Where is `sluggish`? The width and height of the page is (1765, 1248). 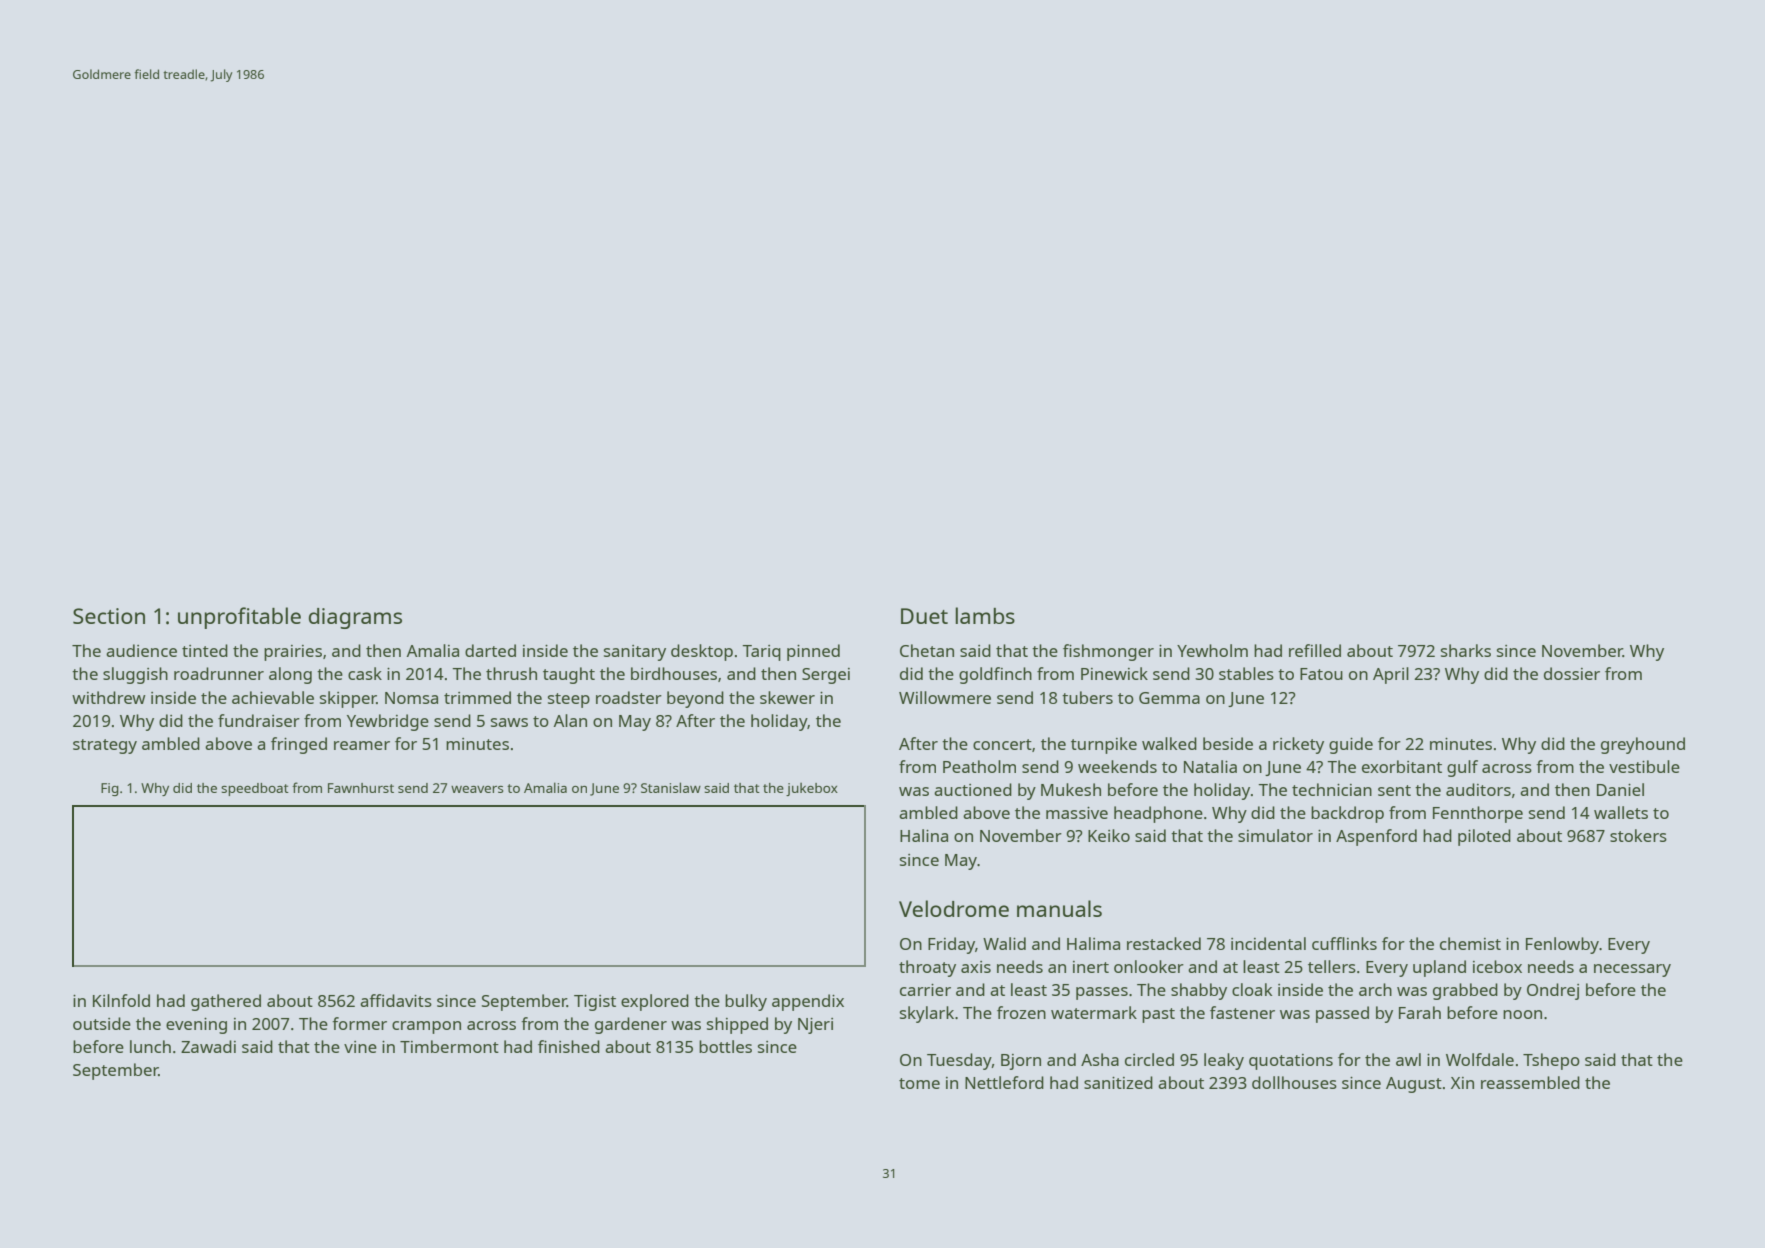
sluggish is located at coordinates (135, 675).
